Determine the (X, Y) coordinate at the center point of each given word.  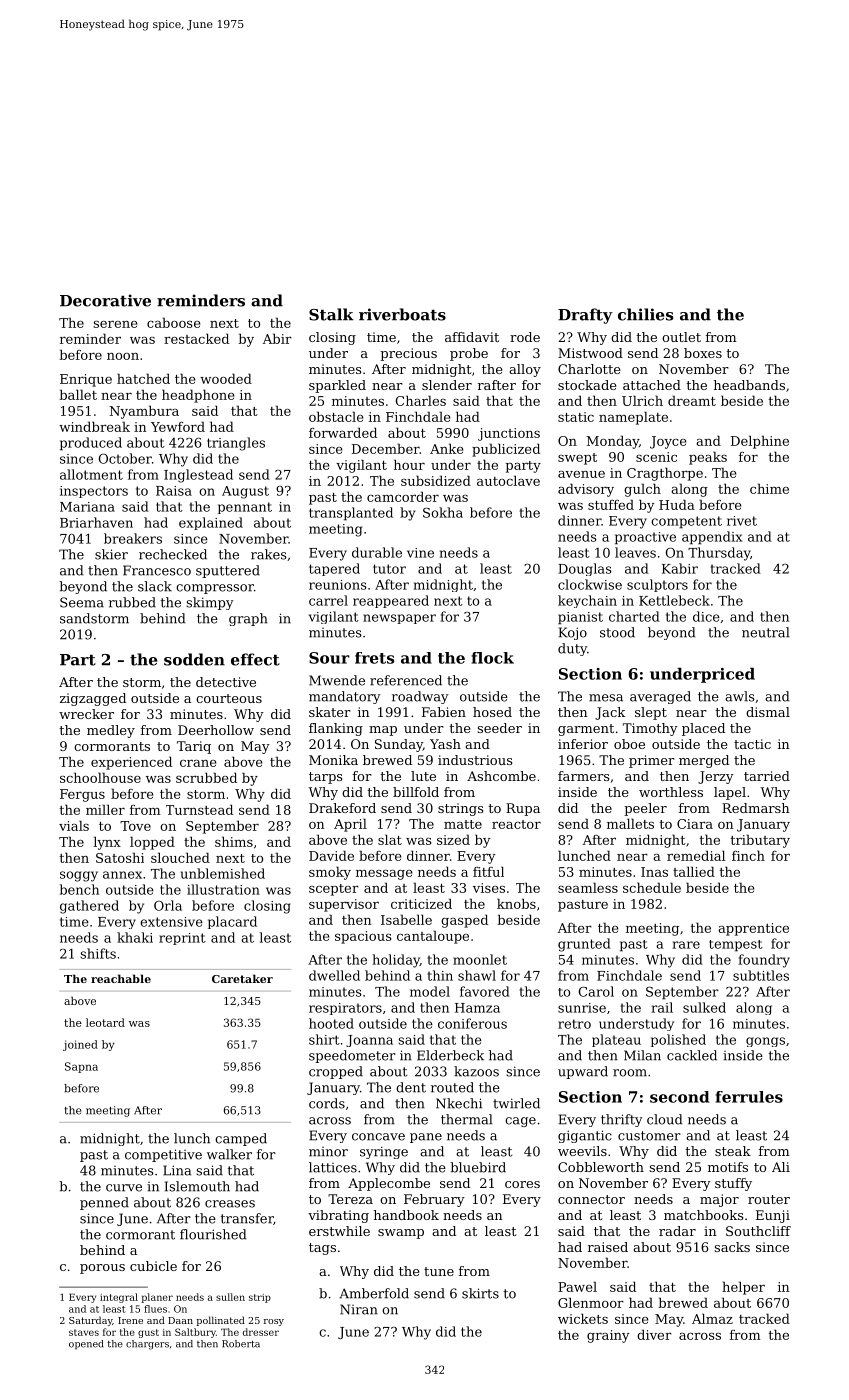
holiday (396, 961)
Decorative (105, 300)
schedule (652, 887)
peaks (708, 458)
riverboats (402, 314)
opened (86, 1345)
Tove (135, 826)
